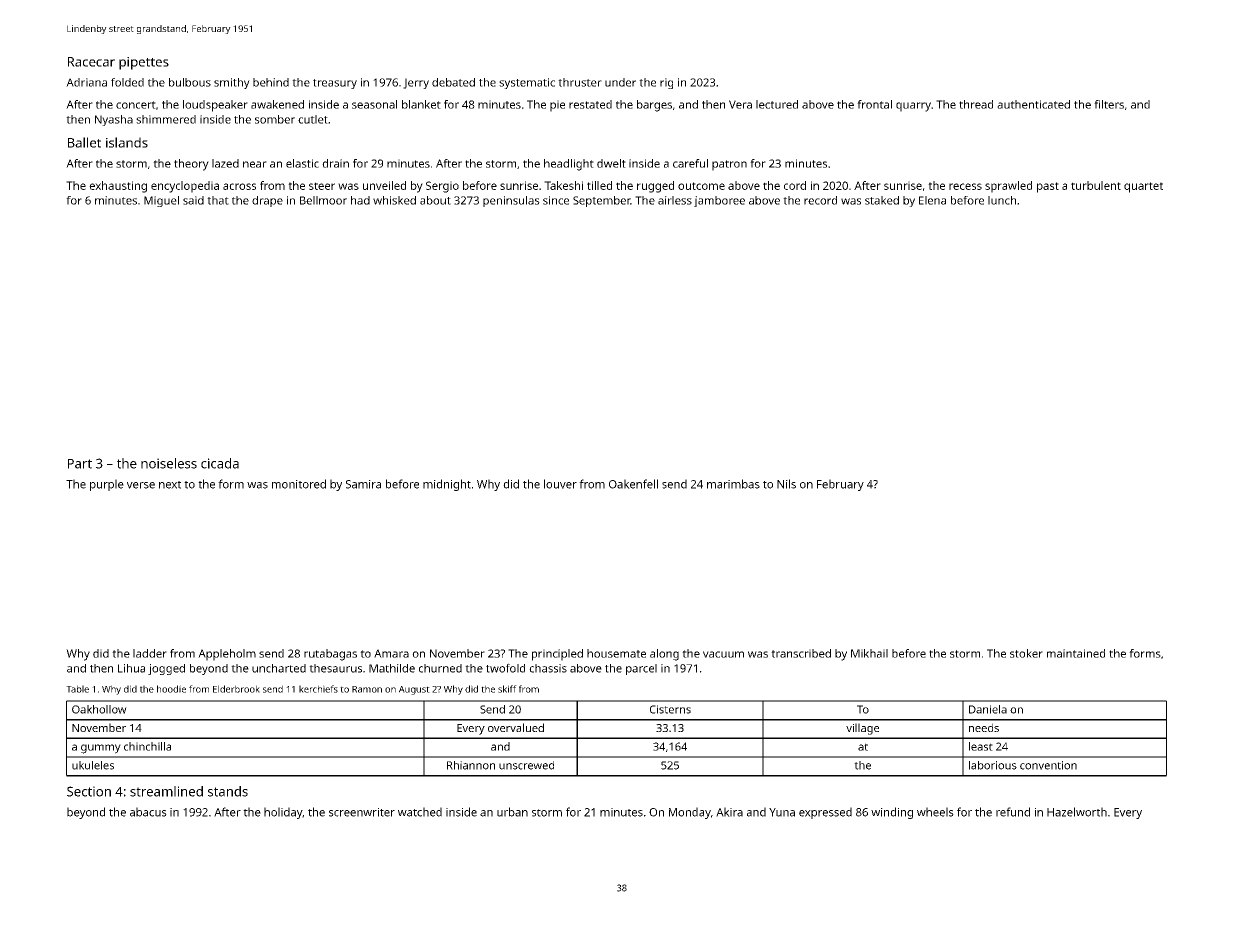 The height and width of the screenshot is (952, 1233). Describe the element at coordinates (869, 653) in the screenshot. I see `Mikhail` at that location.
